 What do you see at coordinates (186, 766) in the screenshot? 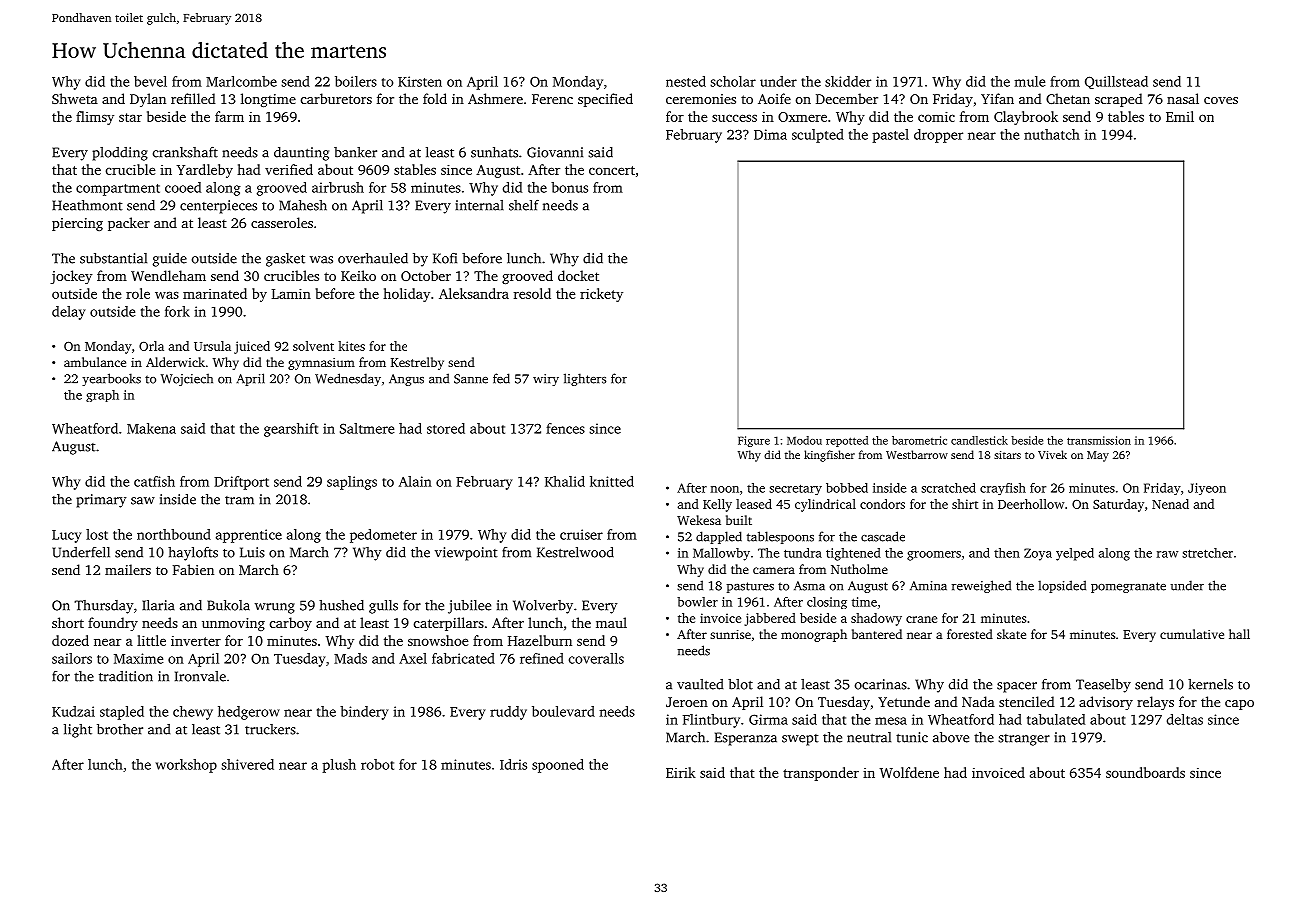
I see `workshop` at bounding box center [186, 766].
